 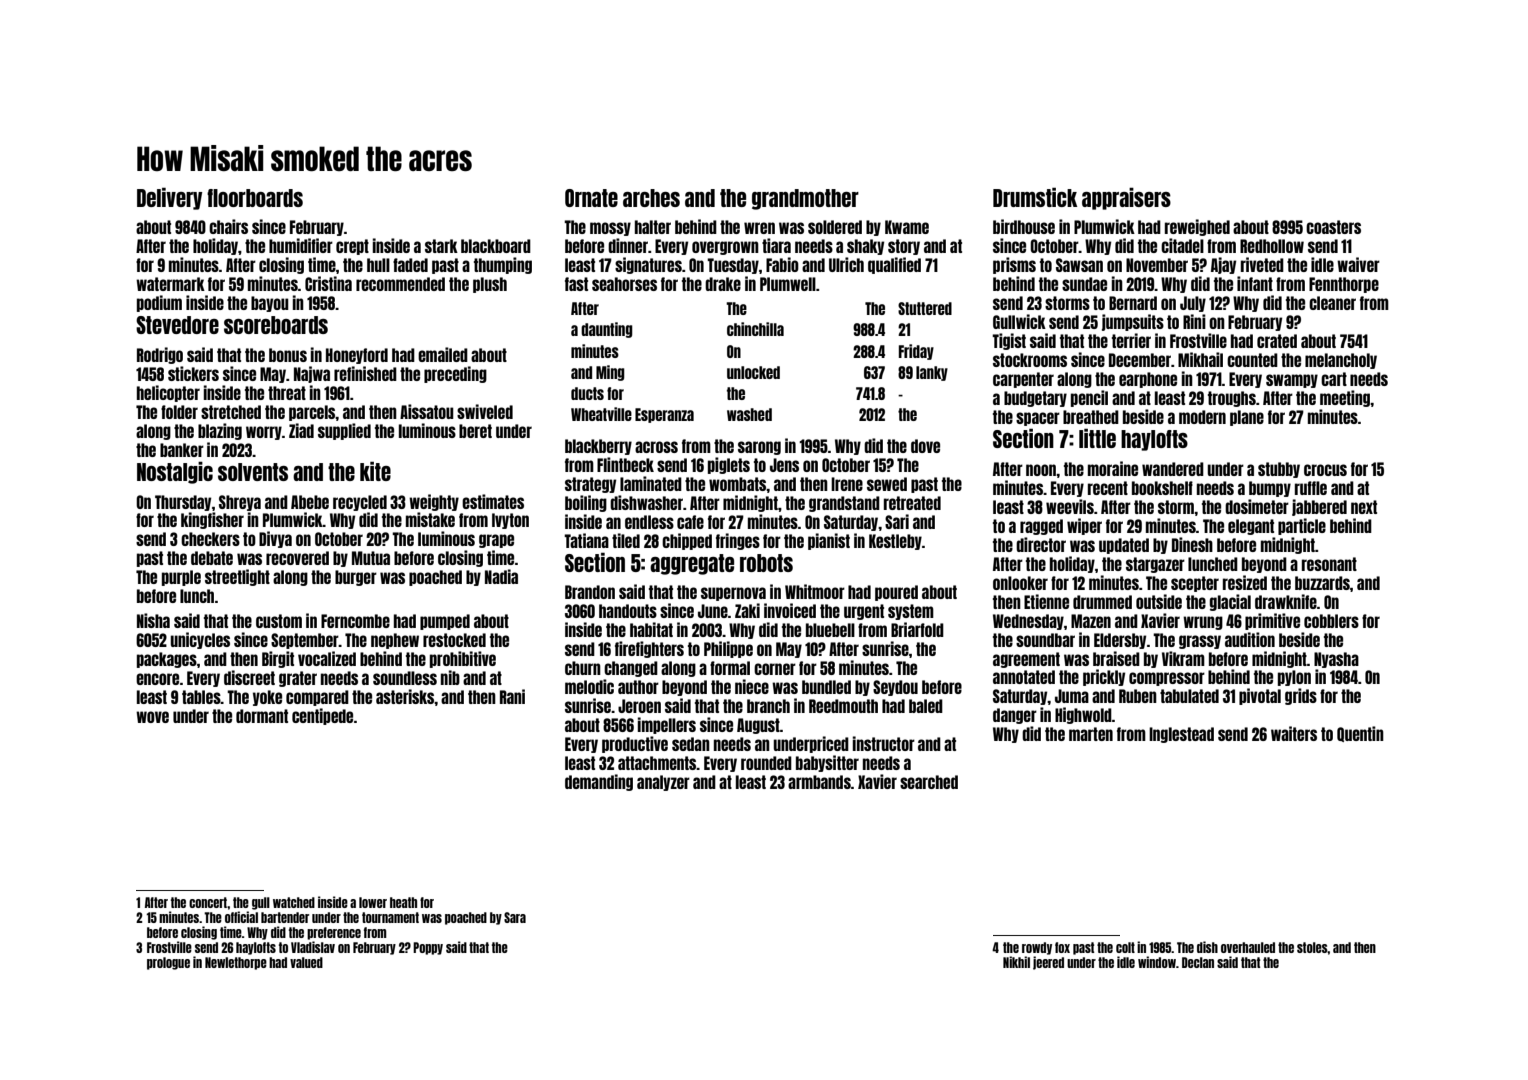 I want to click on Rodrigo, so click(x=160, y=355).
